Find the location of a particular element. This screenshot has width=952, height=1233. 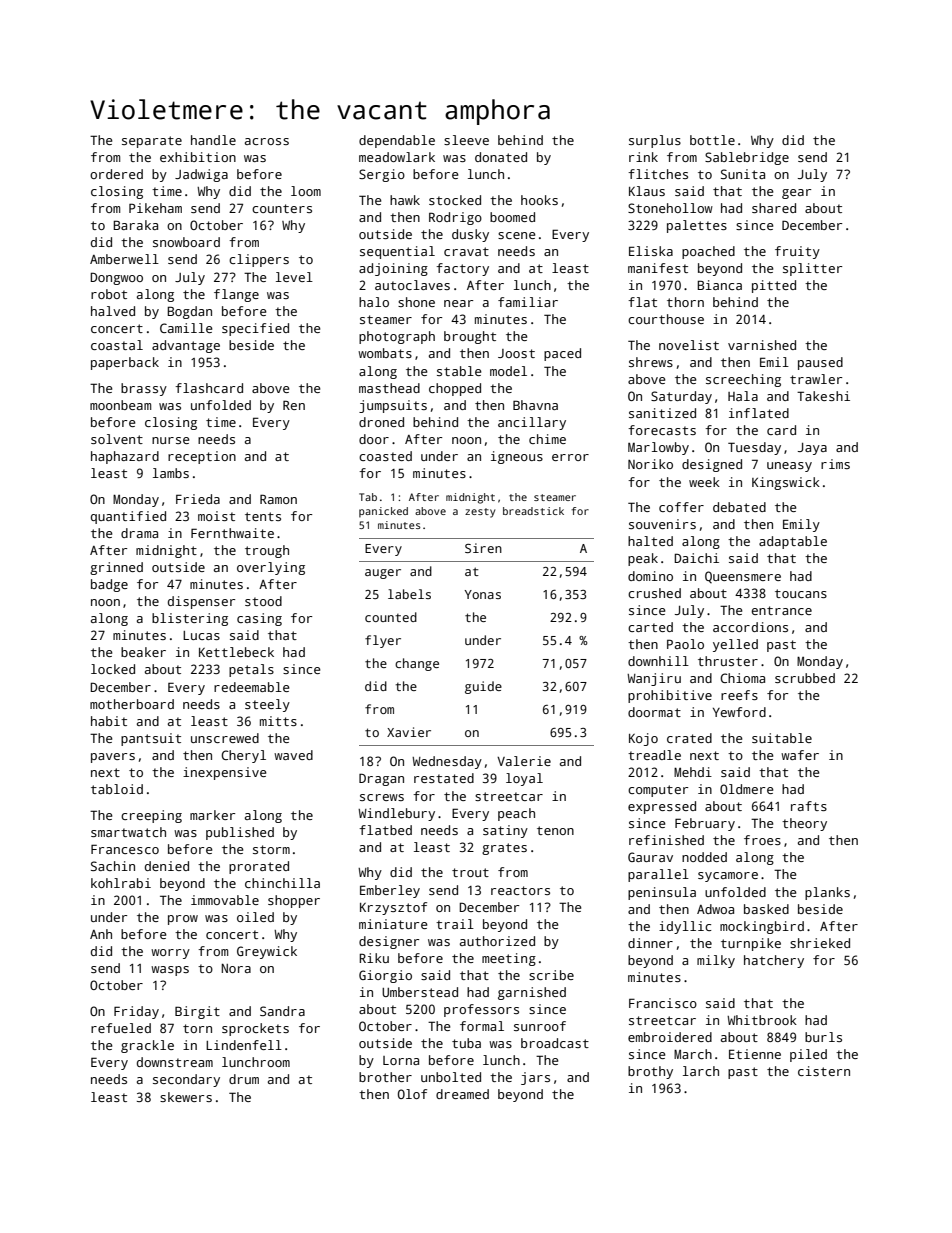

stood is located at coordinates (263, 601).
